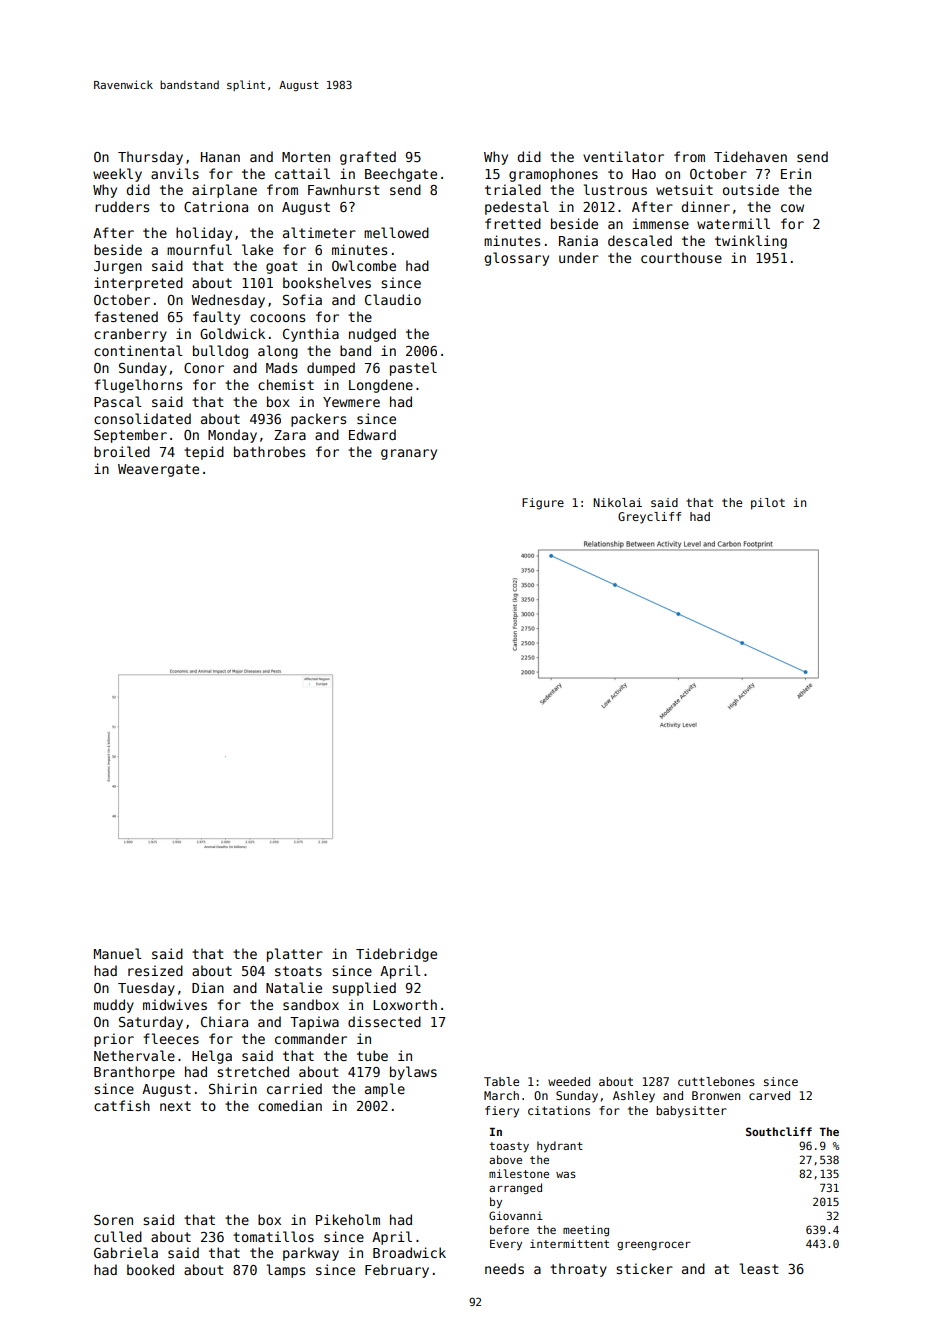 The width and height of the screenshot is (938, 1332). What do you see at coordinates (199, 249) in the screenshot?
I see `mournful` at bounding box center [199, 249].
